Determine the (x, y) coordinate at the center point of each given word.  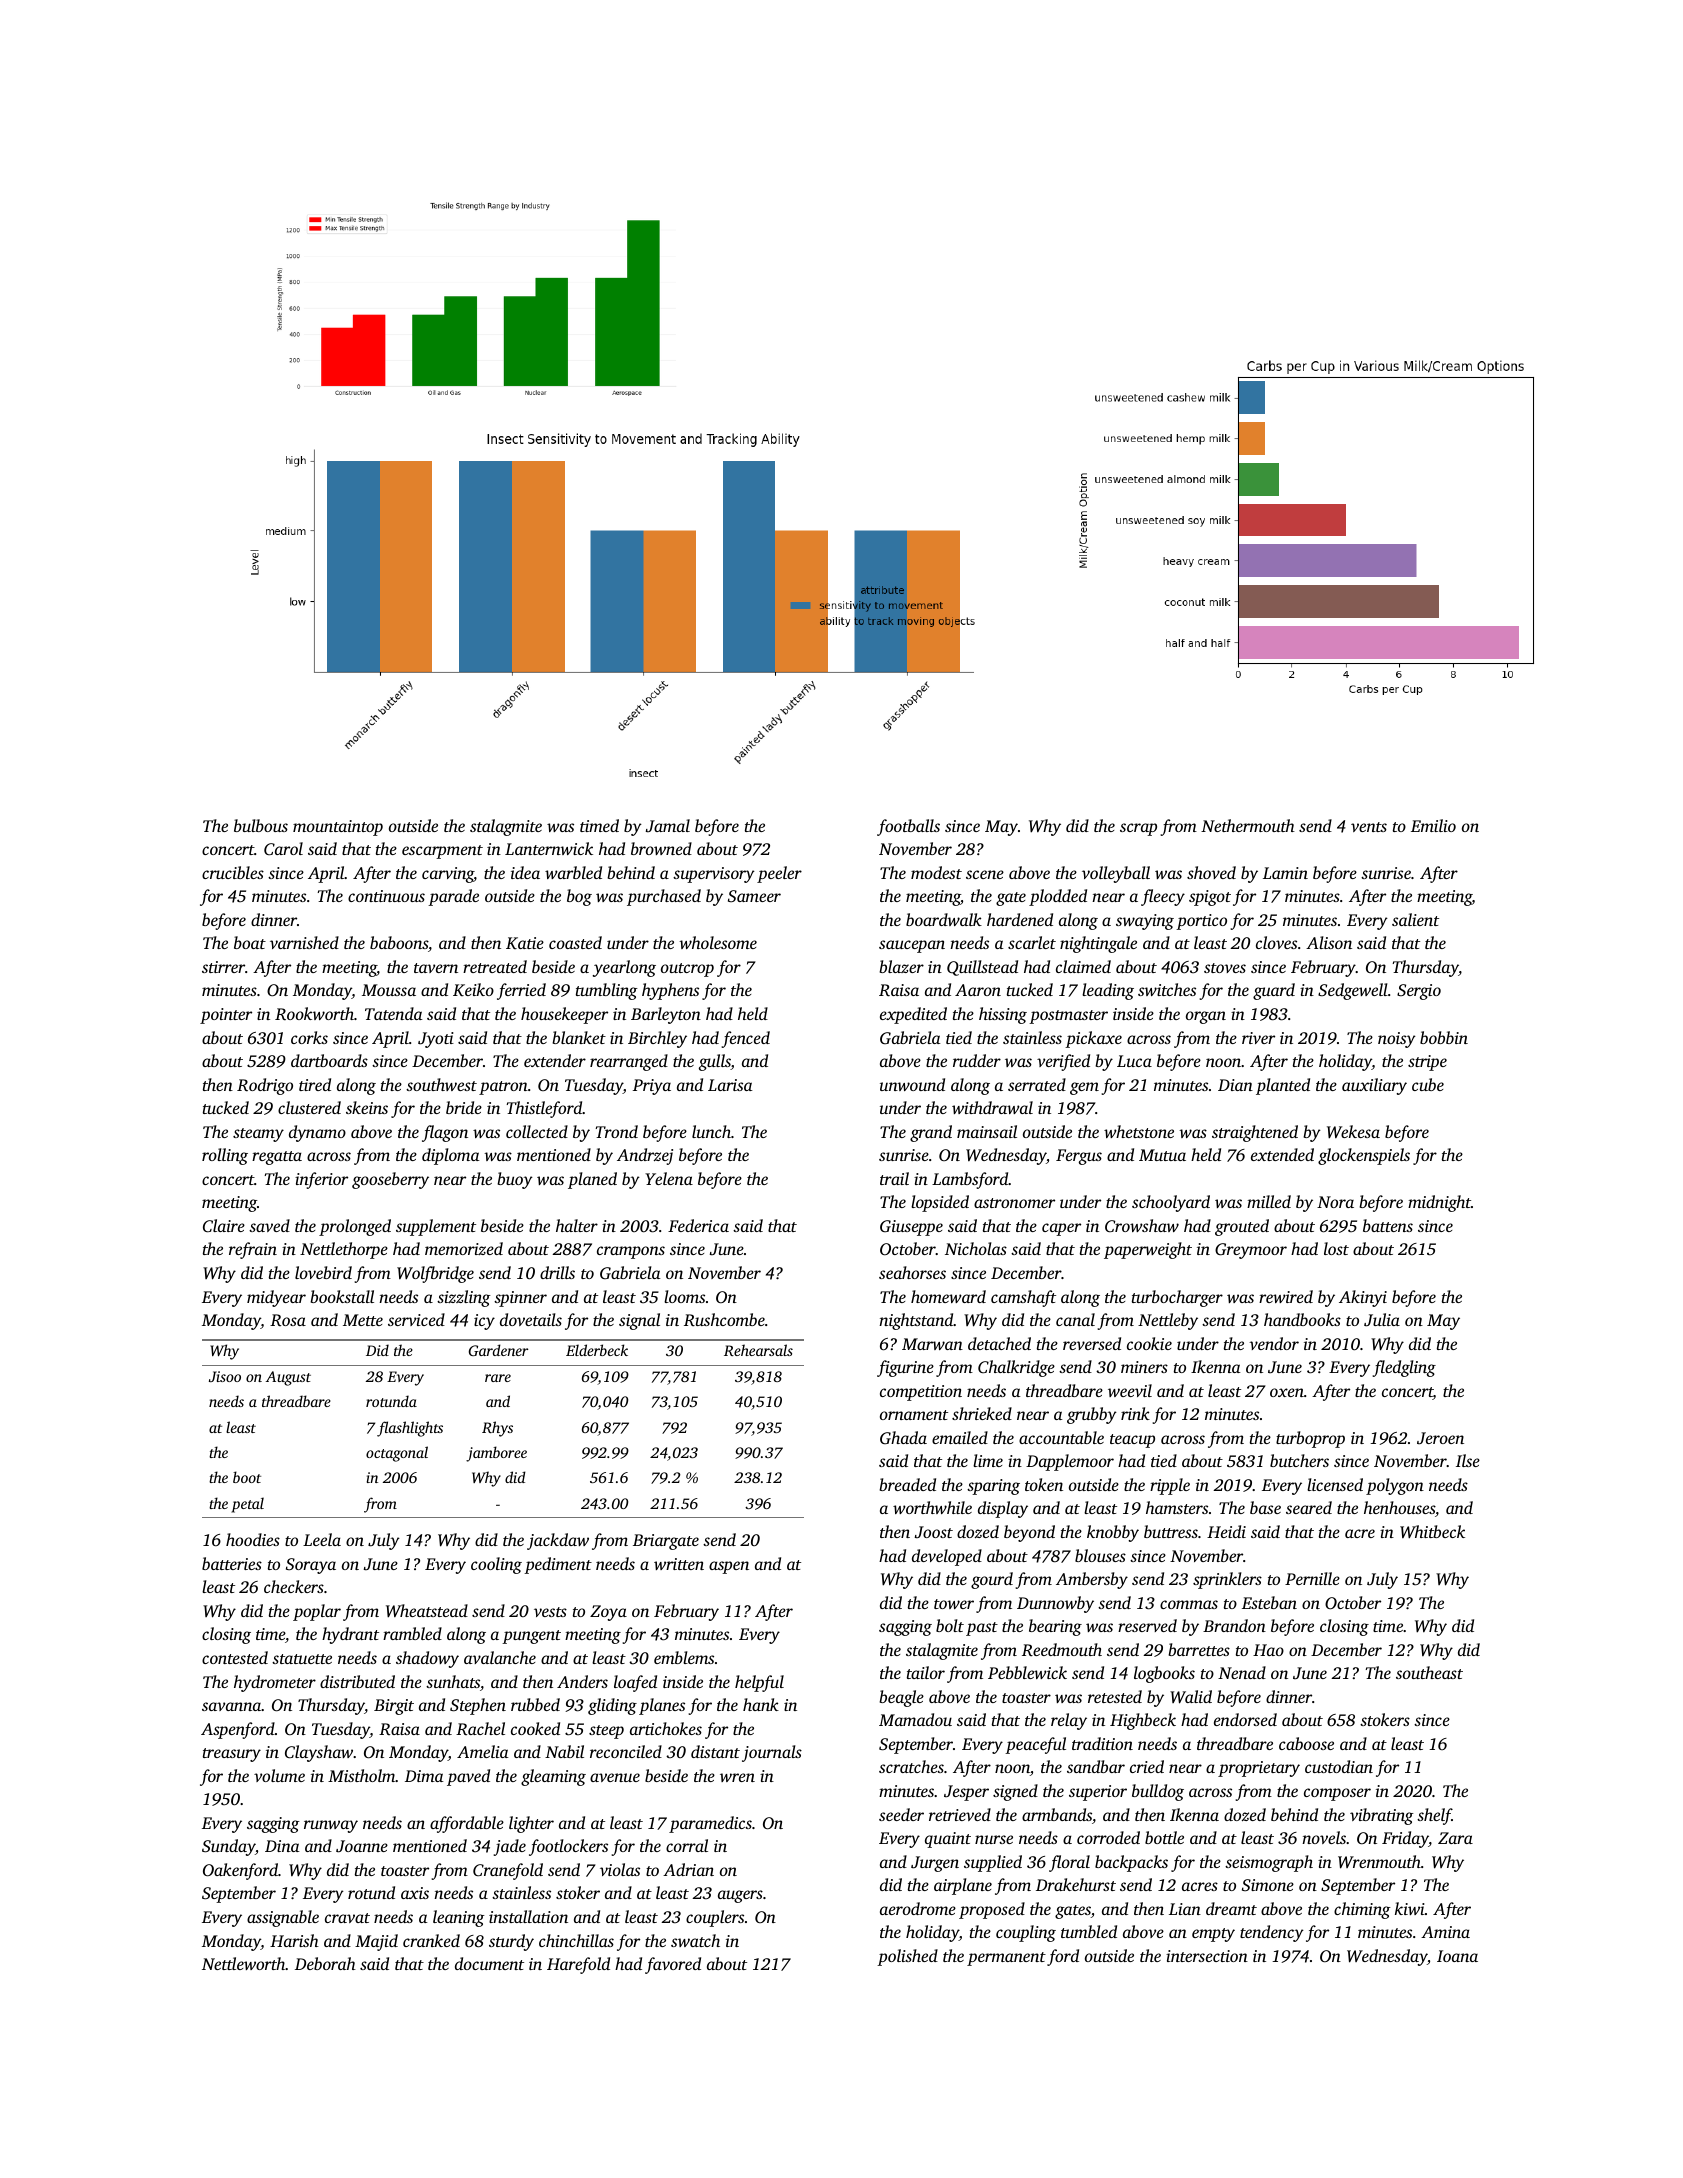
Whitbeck (1432, 1531)
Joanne (362, 1846)
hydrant (350, 1635)
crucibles (233, 872)
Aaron (978, 990)
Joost (934, 1532)
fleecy (1163, 897)
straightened (1255, 1133)
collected (537, 1131)
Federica (698, 1225)
